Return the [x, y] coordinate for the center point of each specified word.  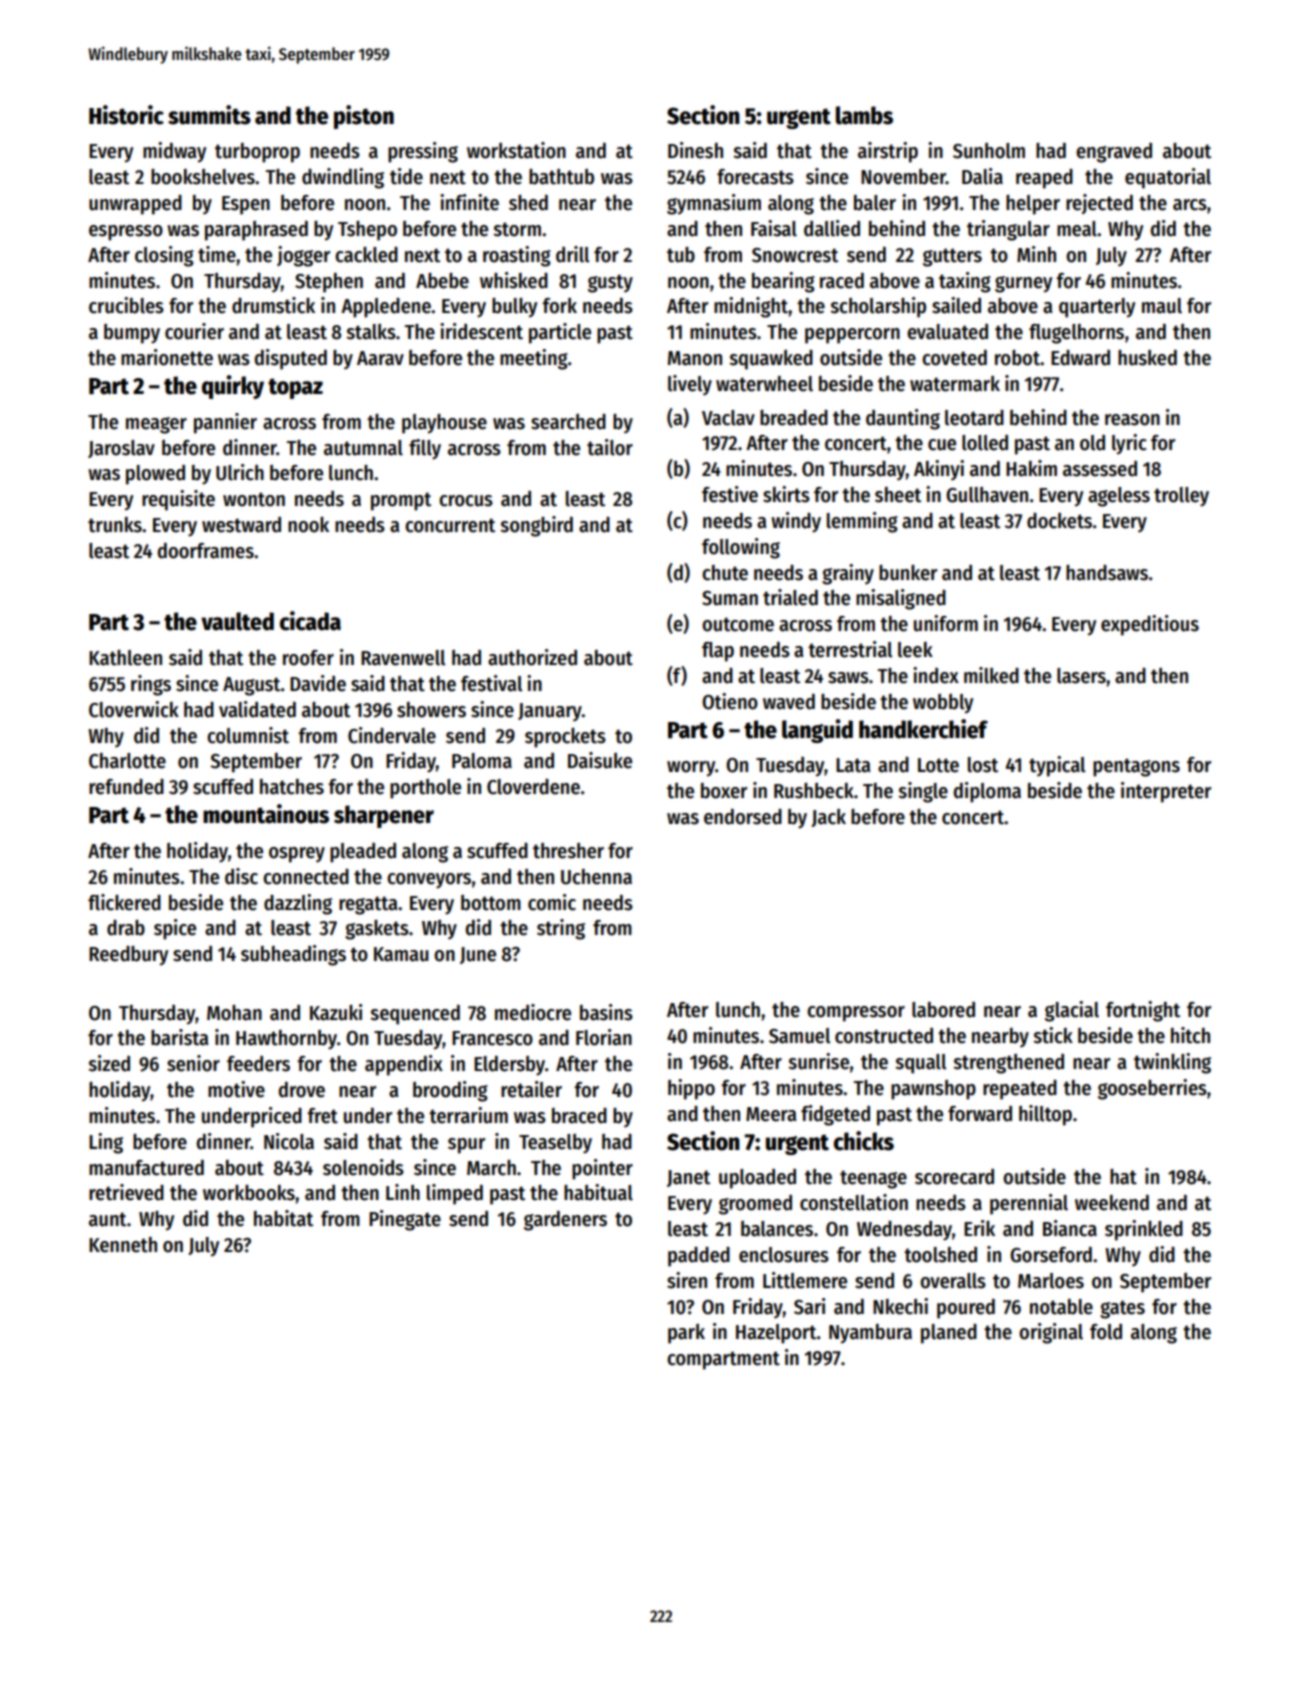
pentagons [1136, 767]
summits [209, 115]
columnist [248, 735]
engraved [1114, 153]
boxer [724, 791]
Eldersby [509, 1066]
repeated [1020, 1090]
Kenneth [123, 1245]
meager [156, 425]
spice [175, 929]
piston [364, 117]
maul [1162, 306]
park [686, 1334]
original [1051, 1333]
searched [568, 422]
